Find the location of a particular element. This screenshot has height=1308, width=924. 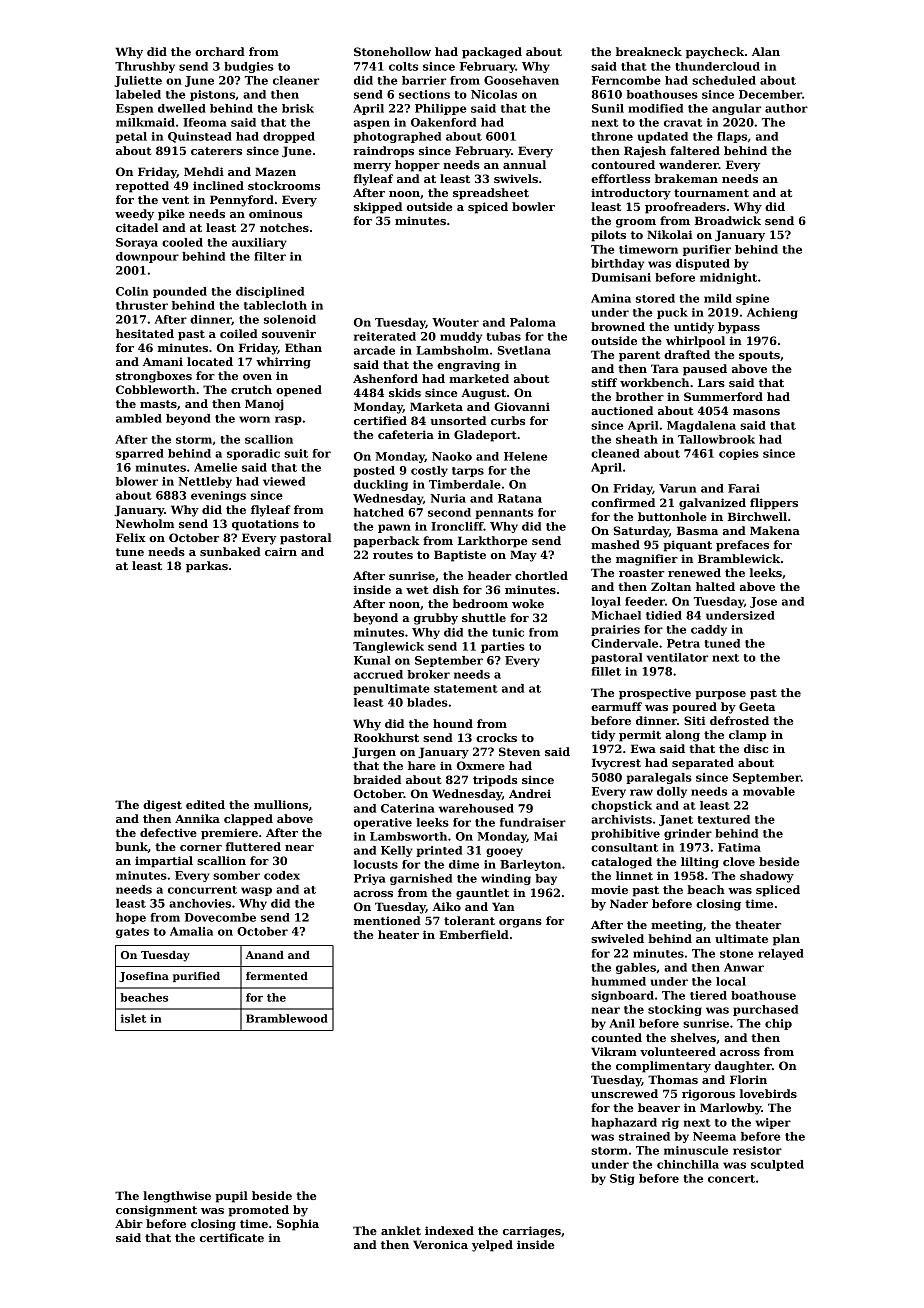

bunk is located at coordinates (132, 846).
